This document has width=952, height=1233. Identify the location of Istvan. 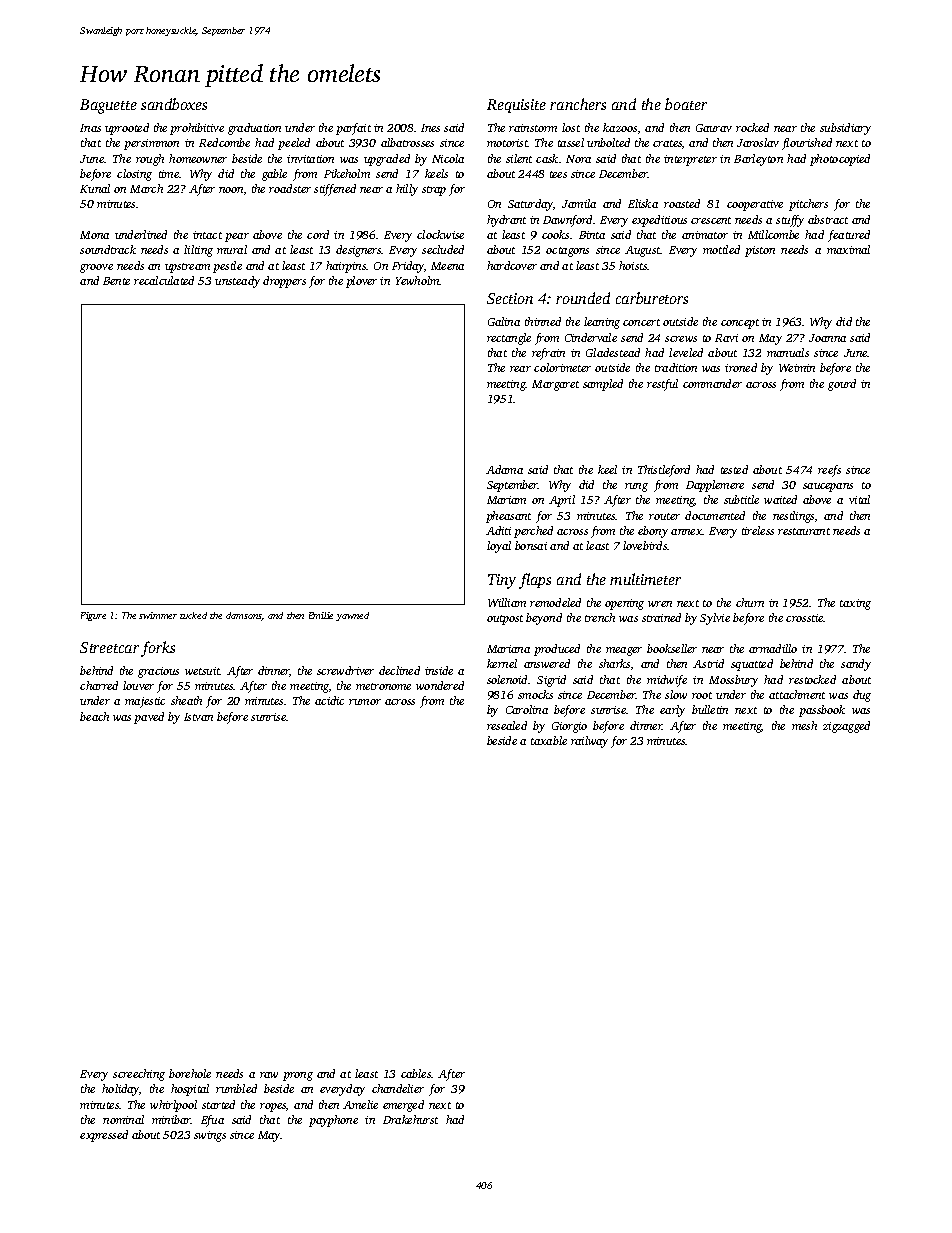
(198, 717).
